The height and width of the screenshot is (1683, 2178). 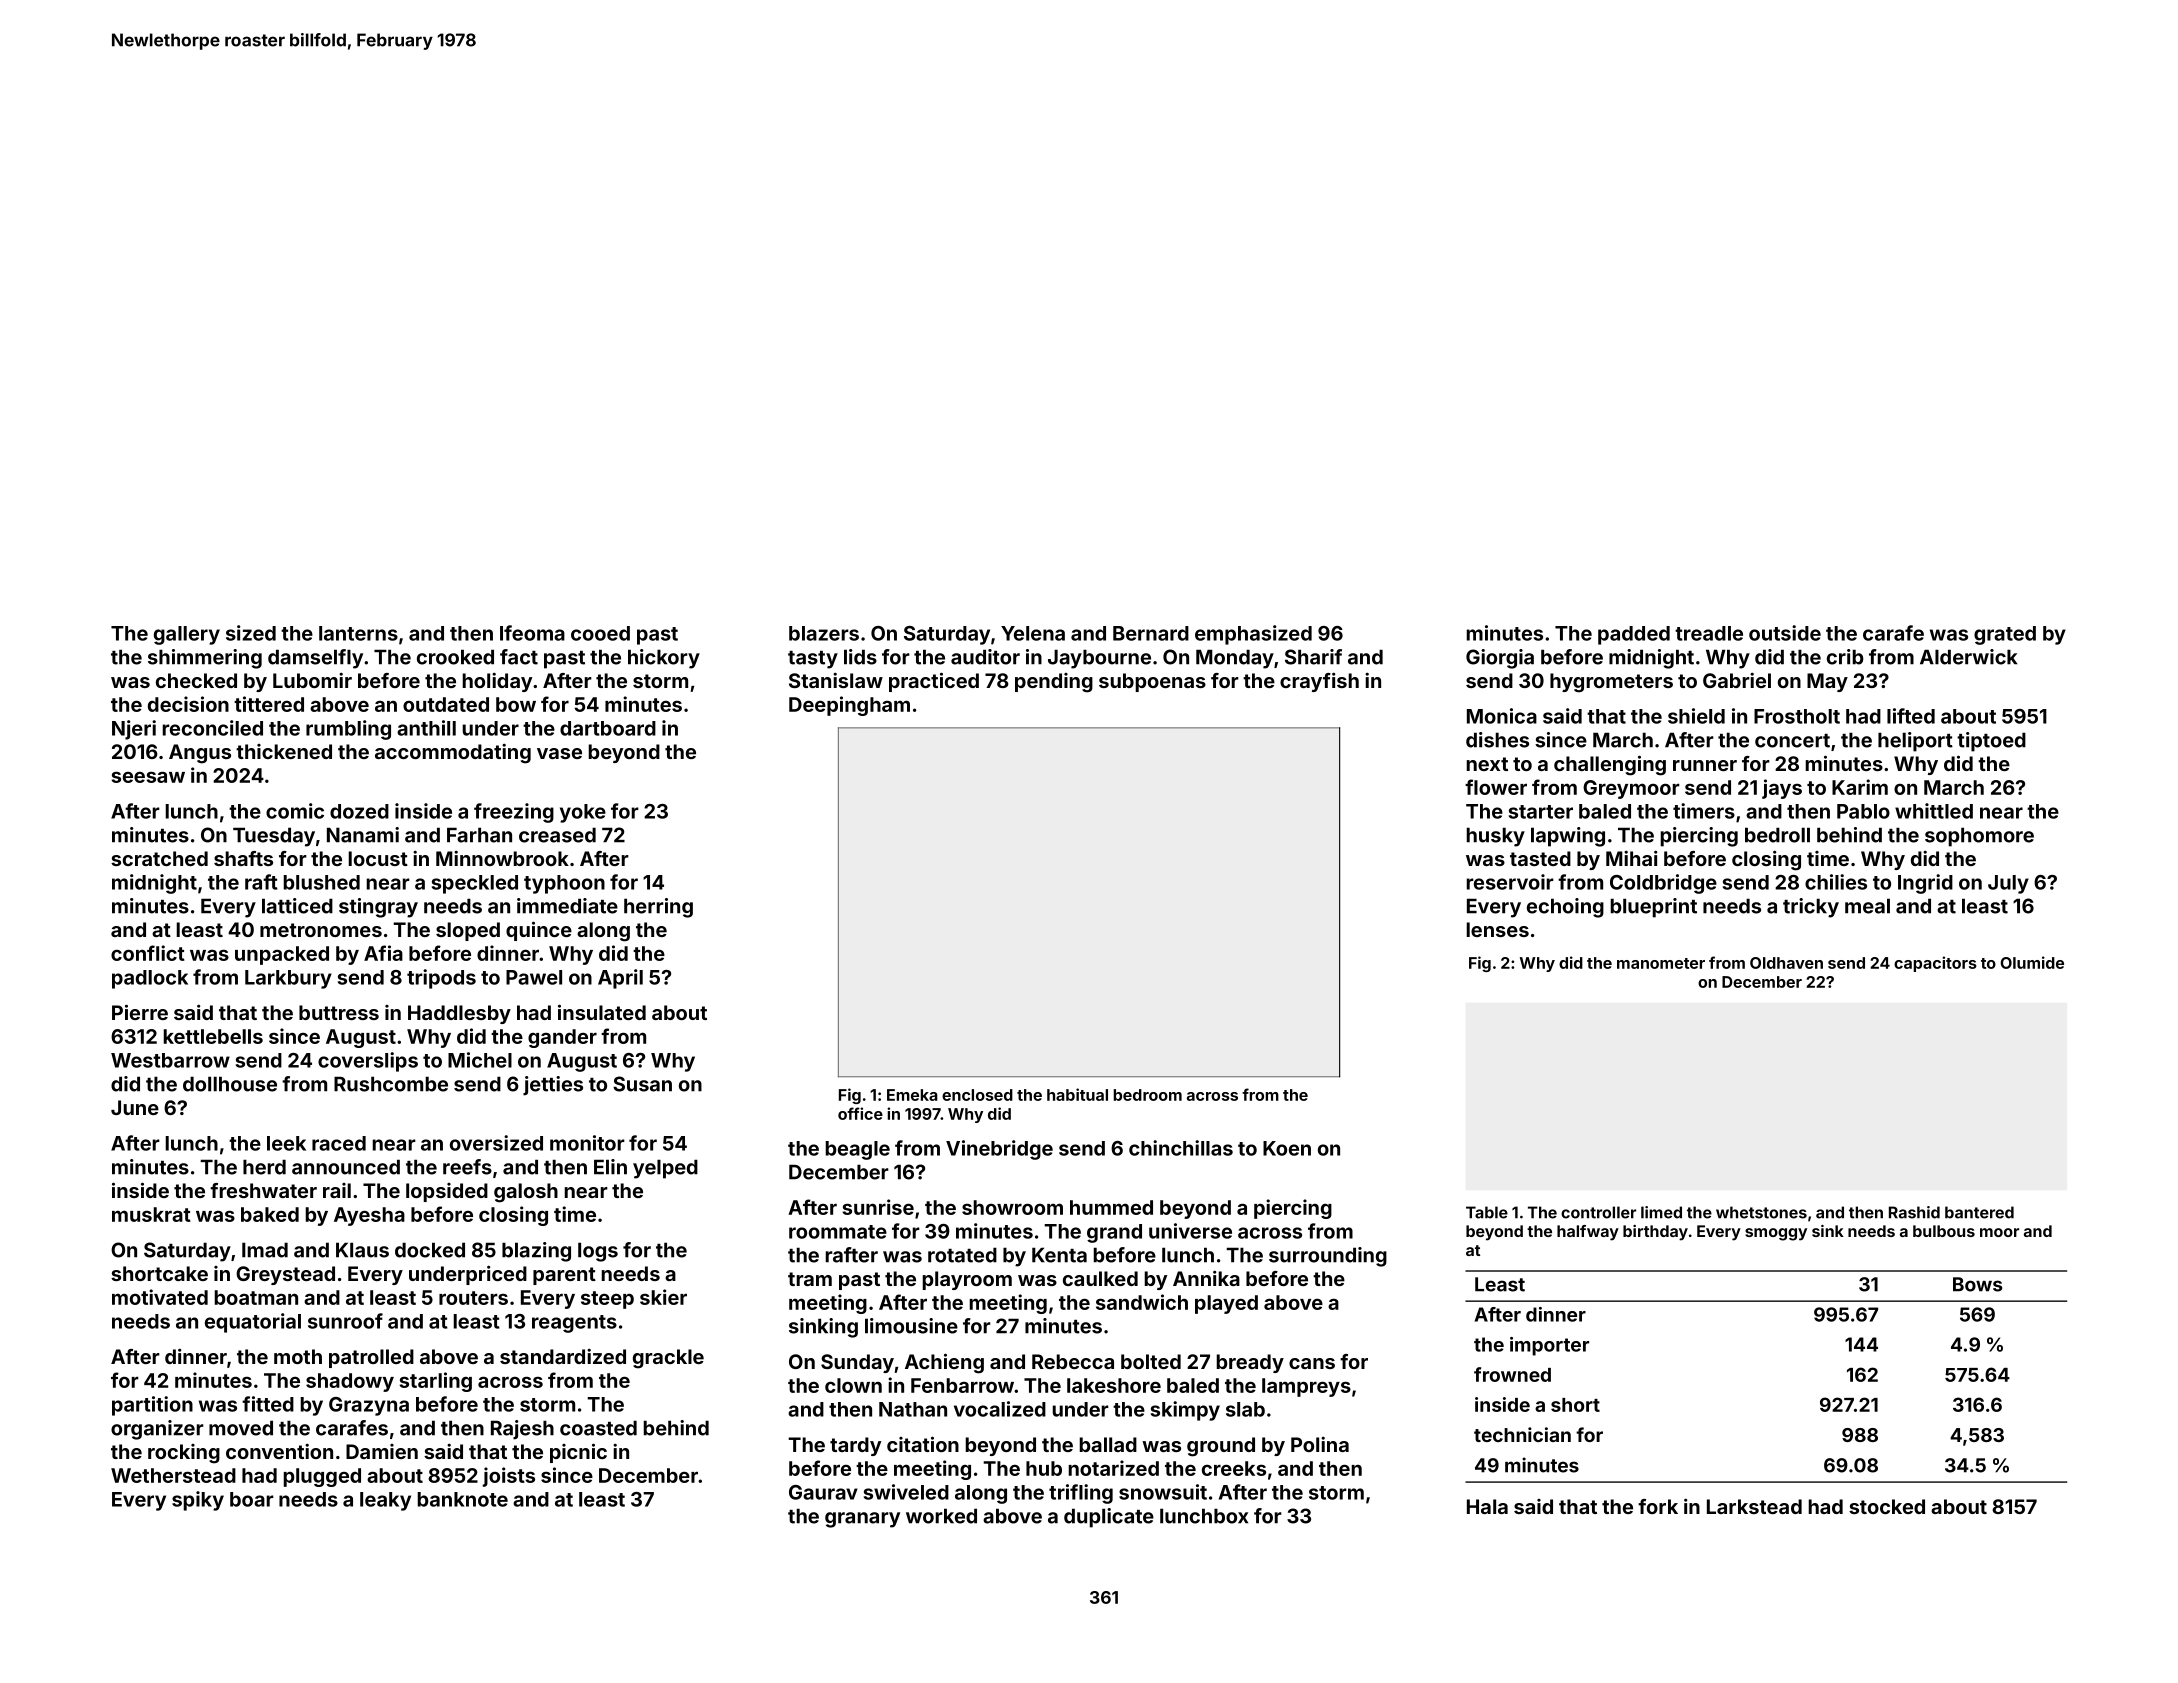 What do you see at coordinates (1328, 1257) in the screenshot?
I see `surrounding` at bounding box center [1328, 1257].
